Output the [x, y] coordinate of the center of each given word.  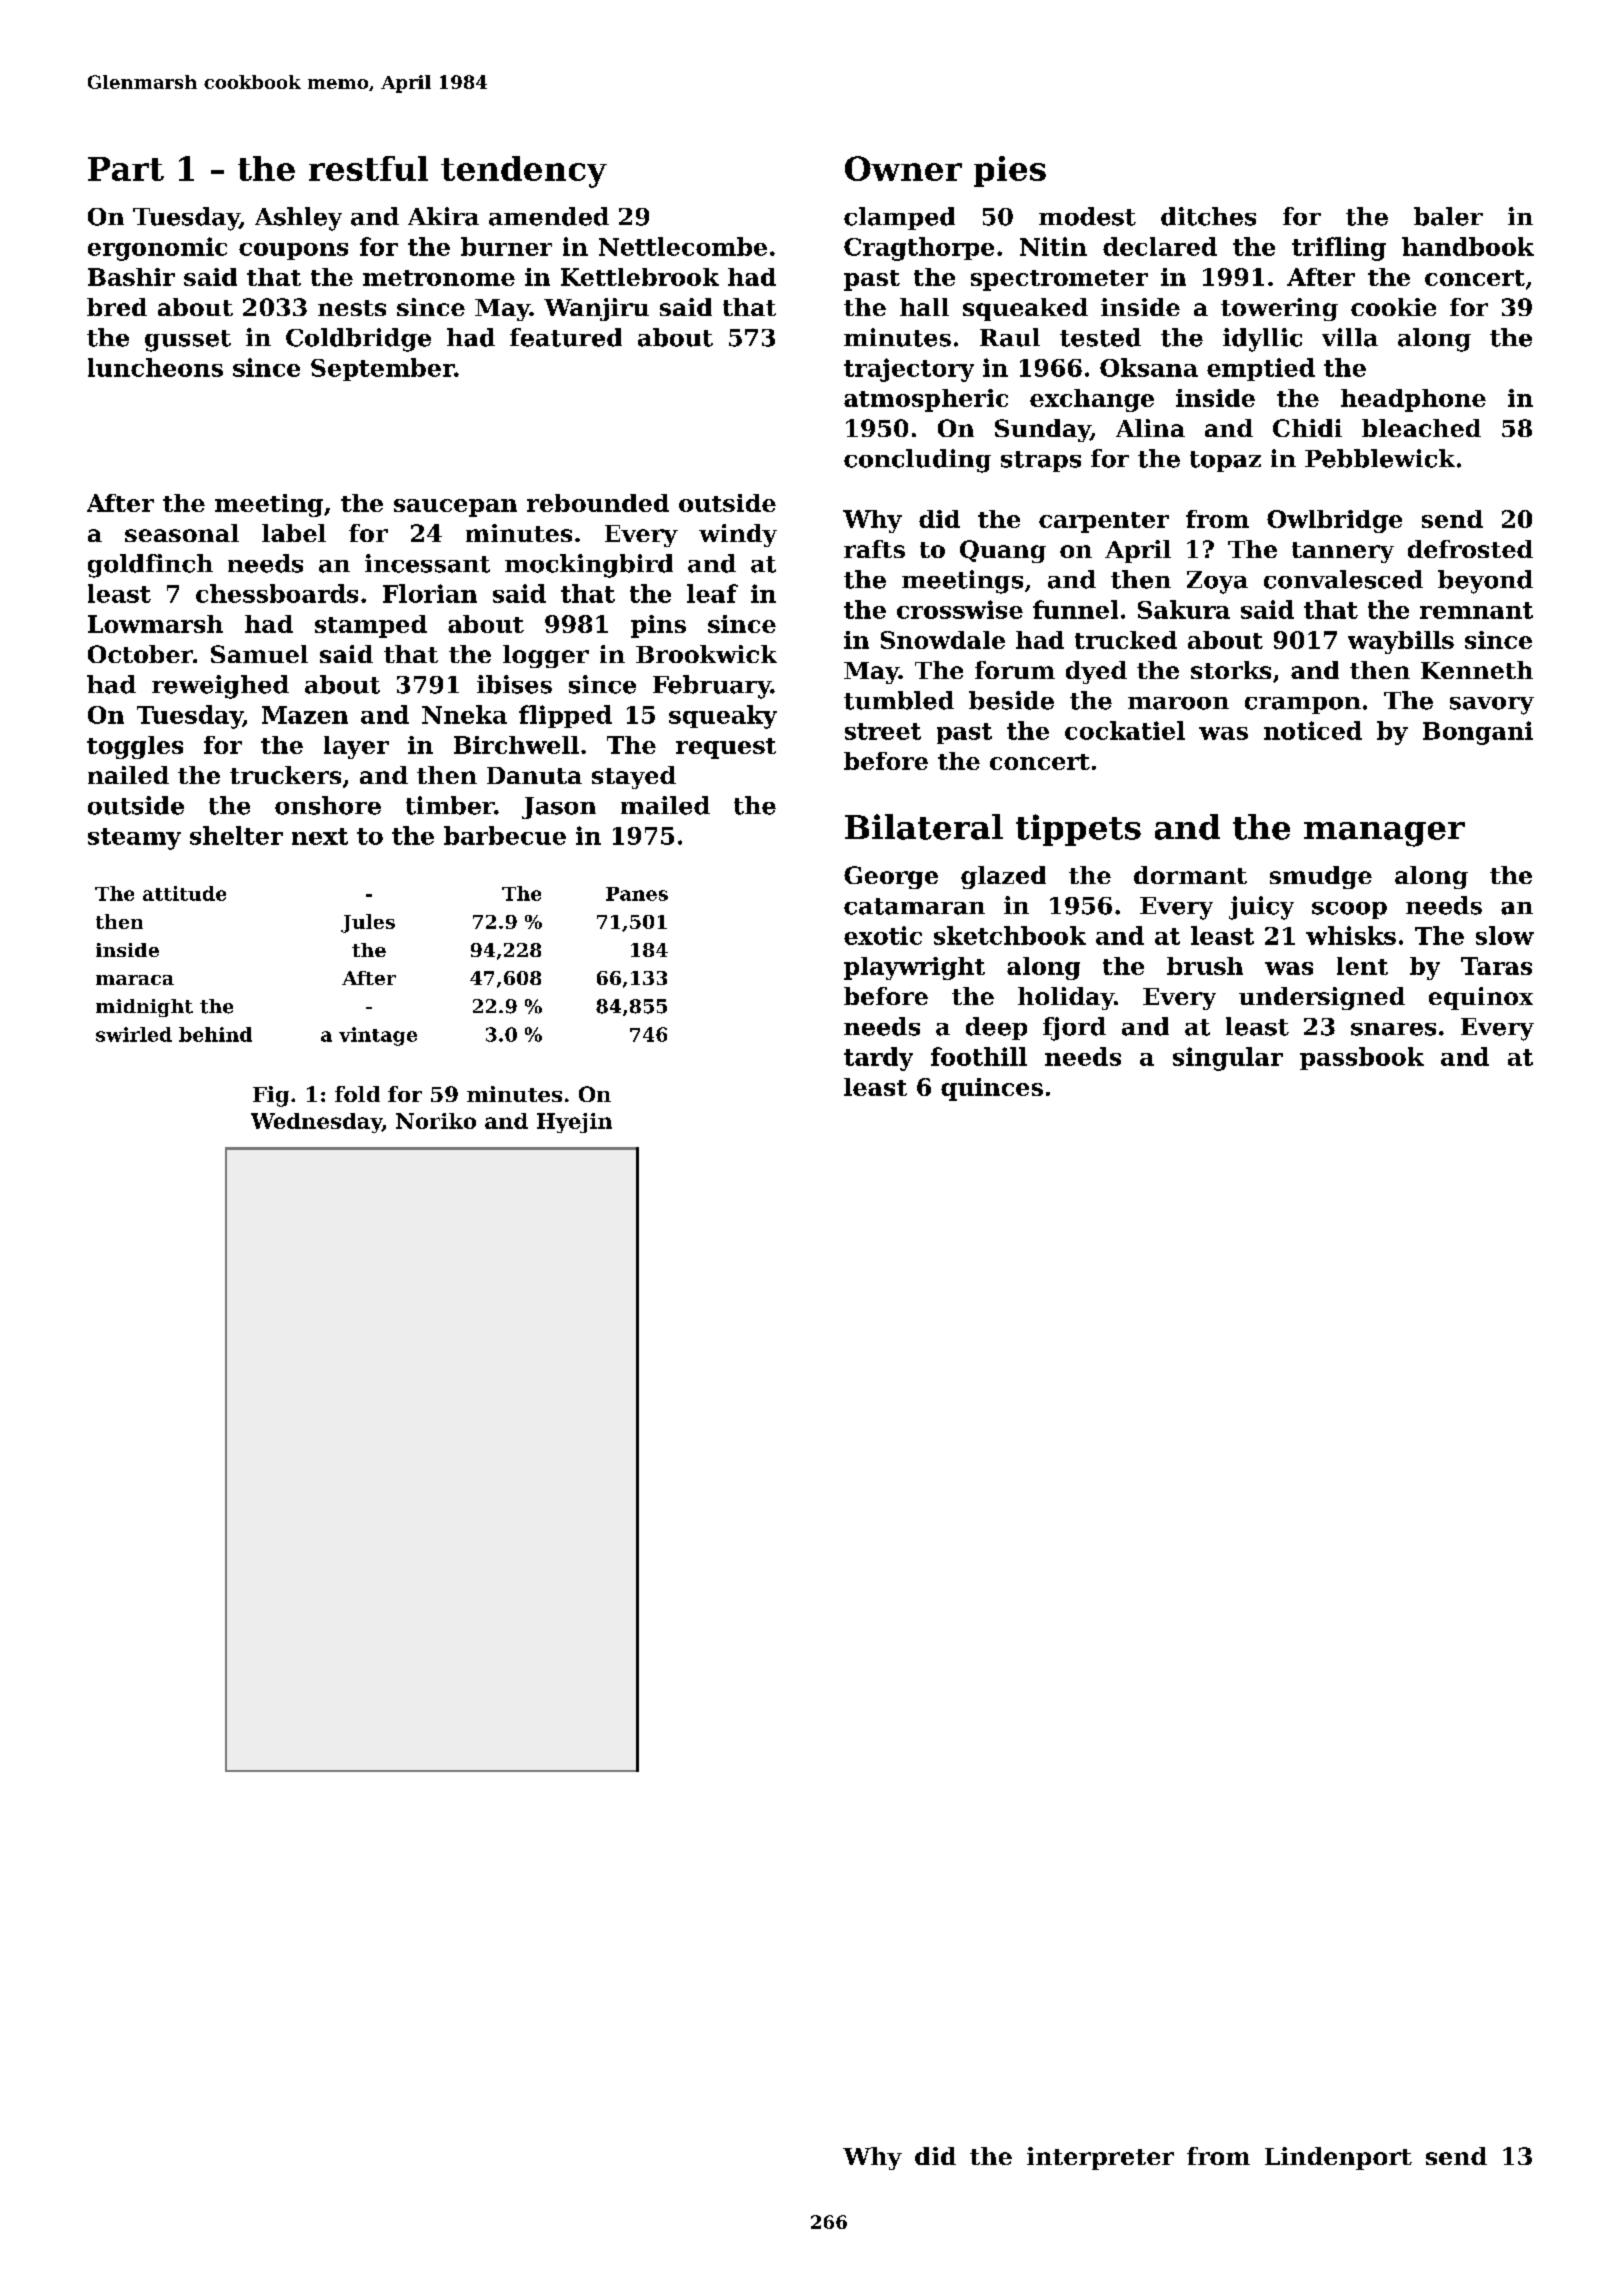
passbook [1362, 1058]
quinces [992, 1089]
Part [126, 169]
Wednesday [316, 1123]
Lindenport [1338, 2158]
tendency [524, 172]
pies [1010, 171]
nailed [128, 775]
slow [1505, 935]
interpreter [1100, 2158]
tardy [878, 1059]
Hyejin [574, 1123]
